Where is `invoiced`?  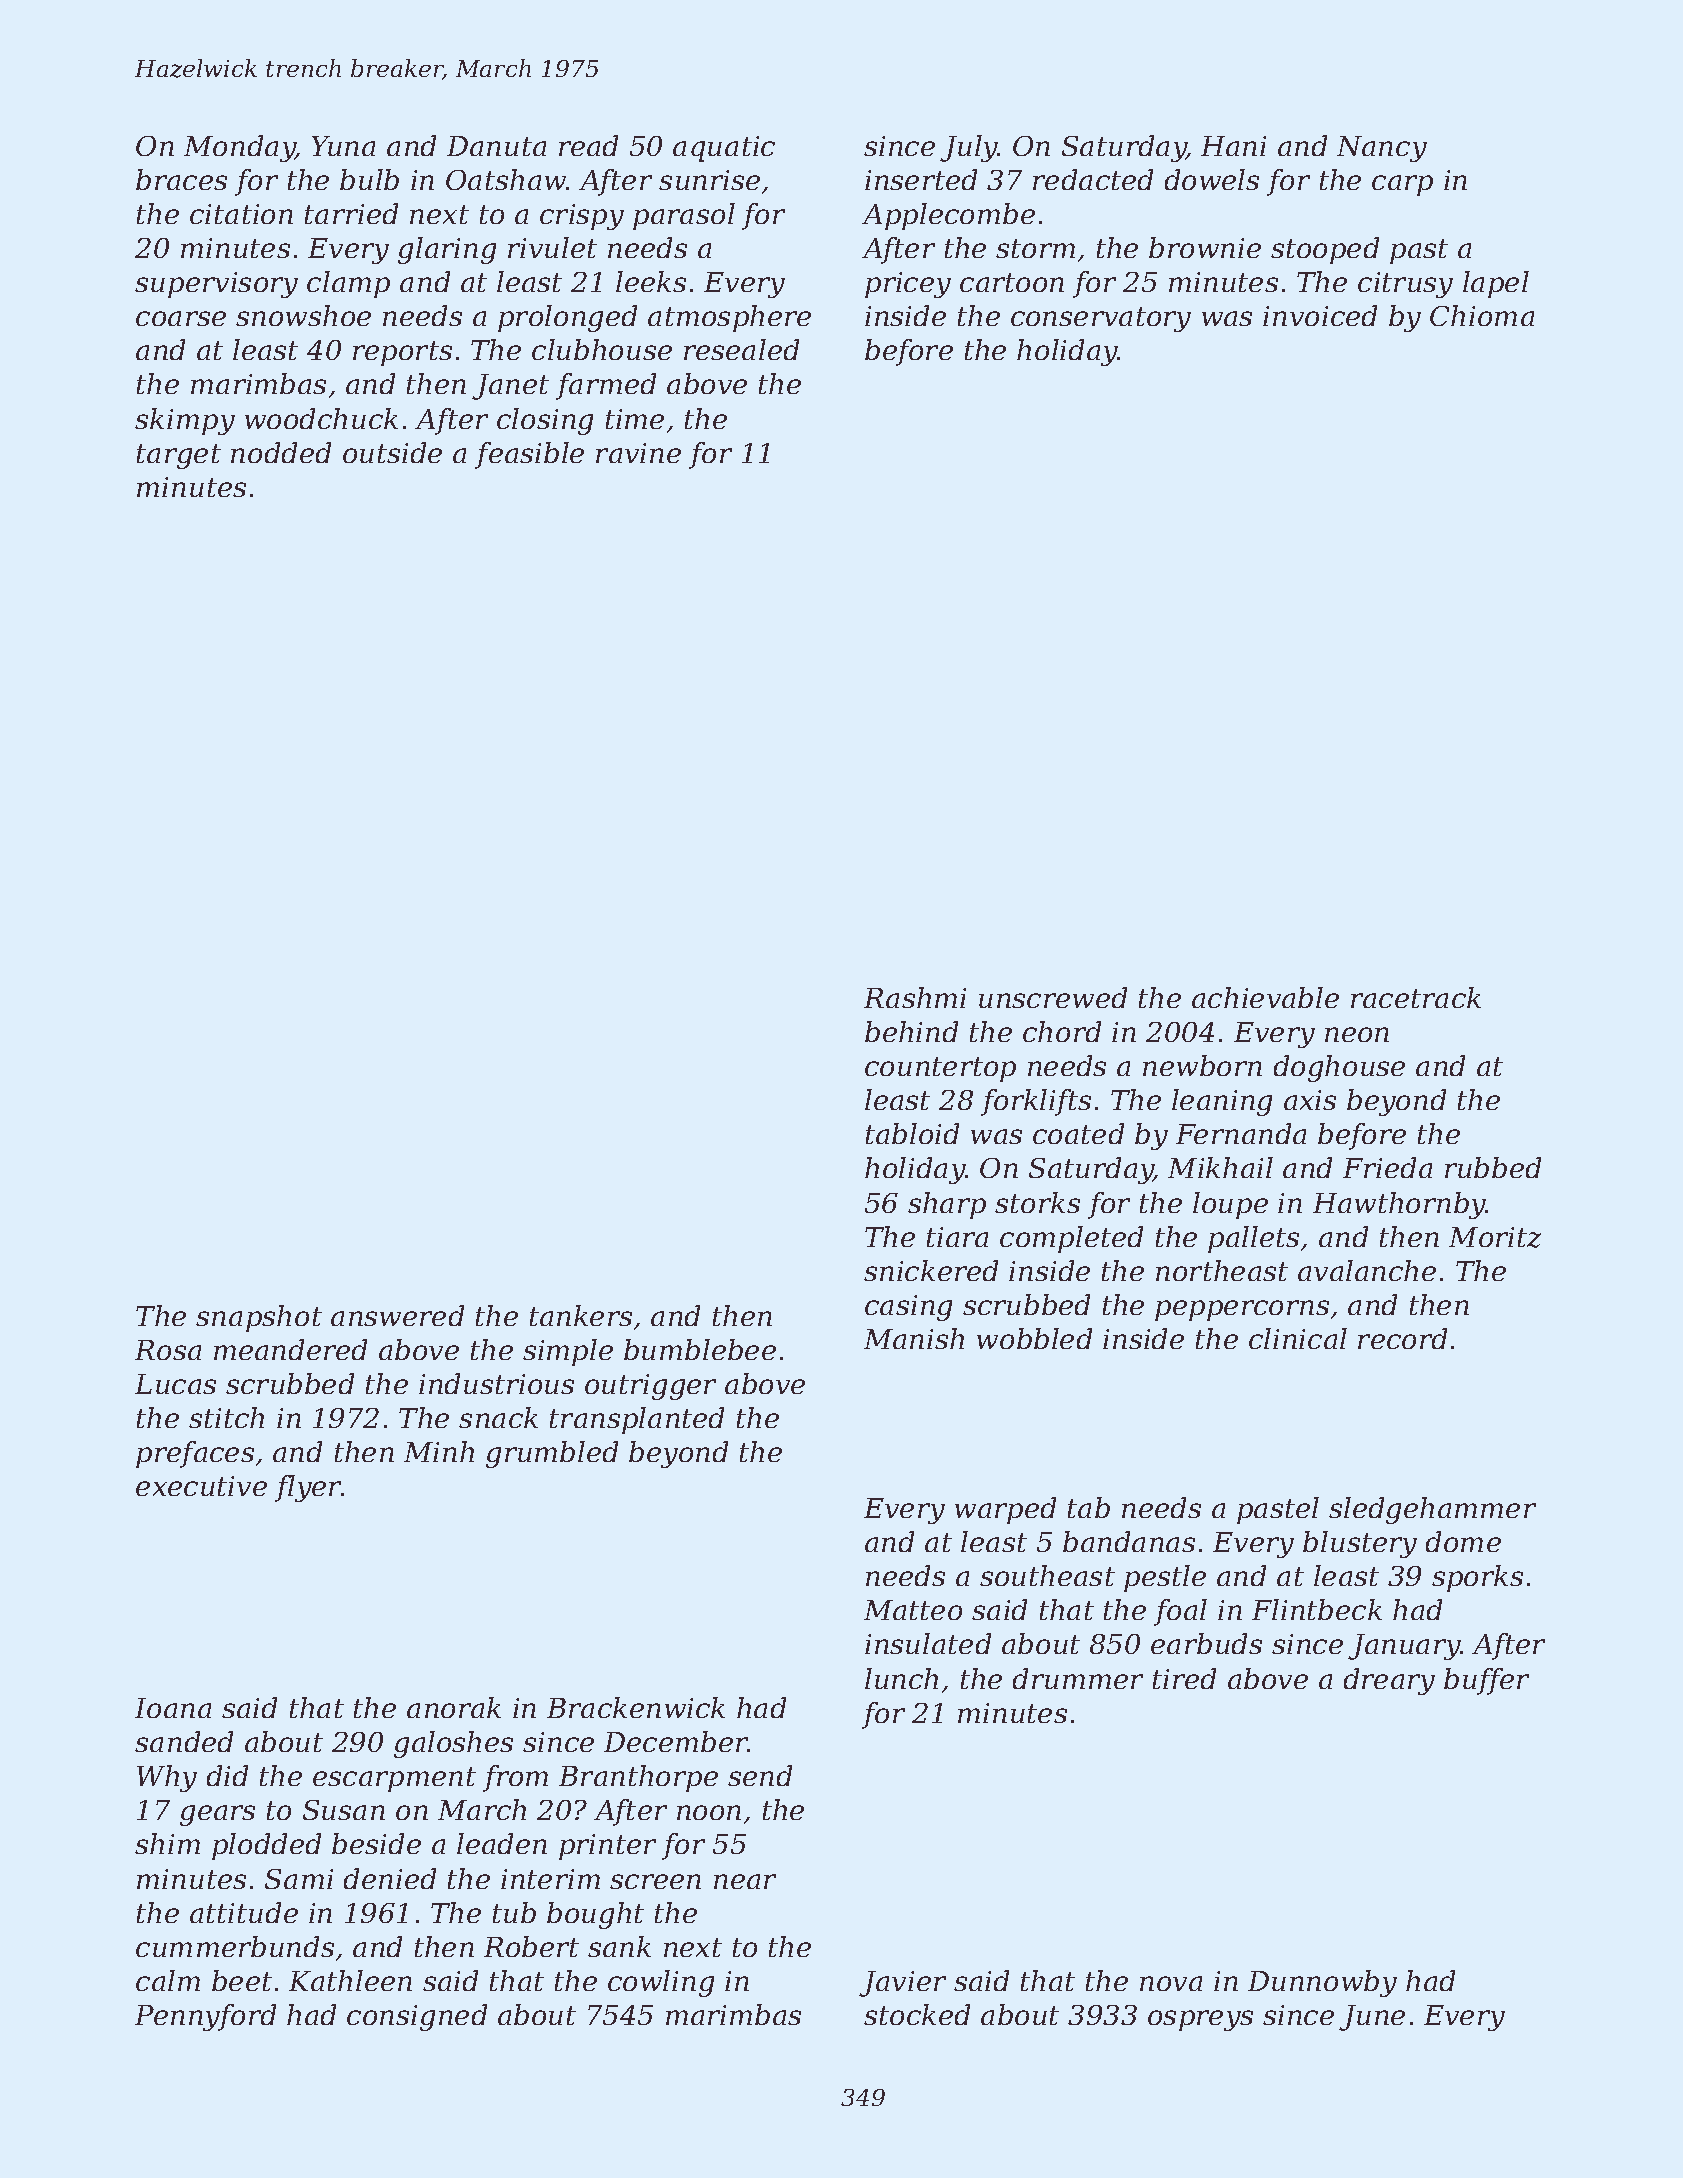
invoiced is located at coordinates (1320, 315).
